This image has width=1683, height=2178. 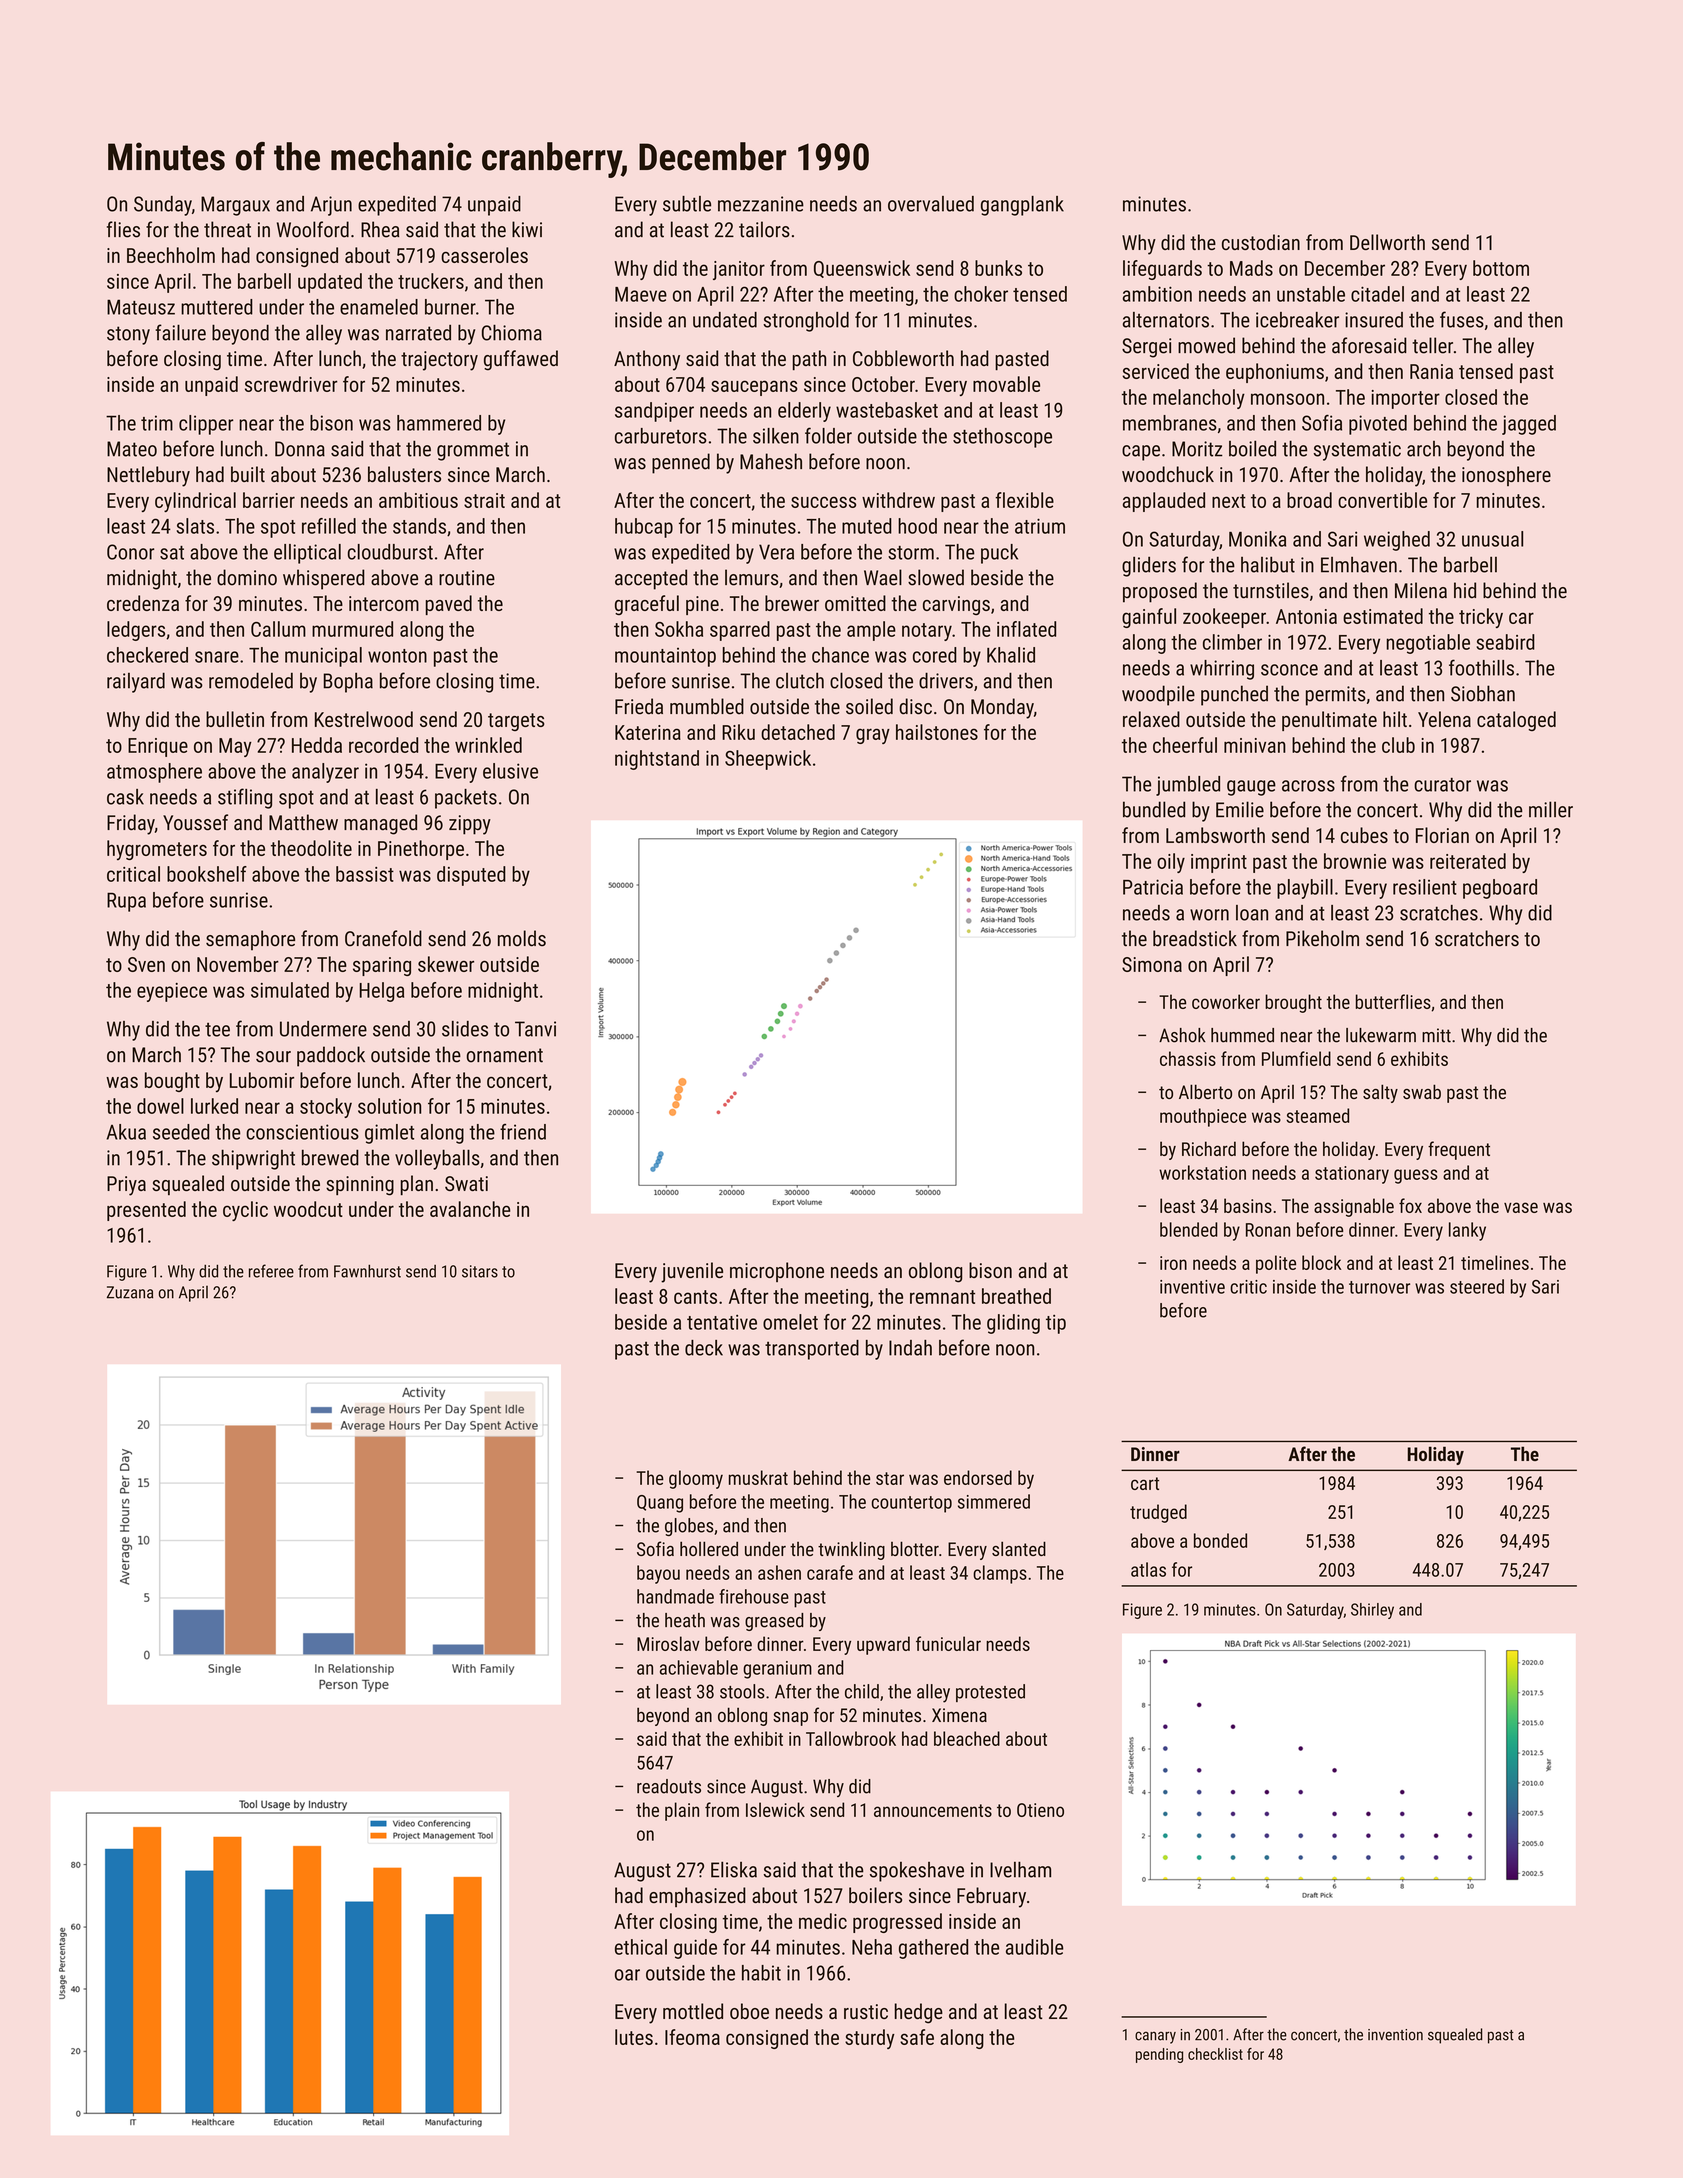 I want to click on stationary, so click(x=1352, y=1175).
